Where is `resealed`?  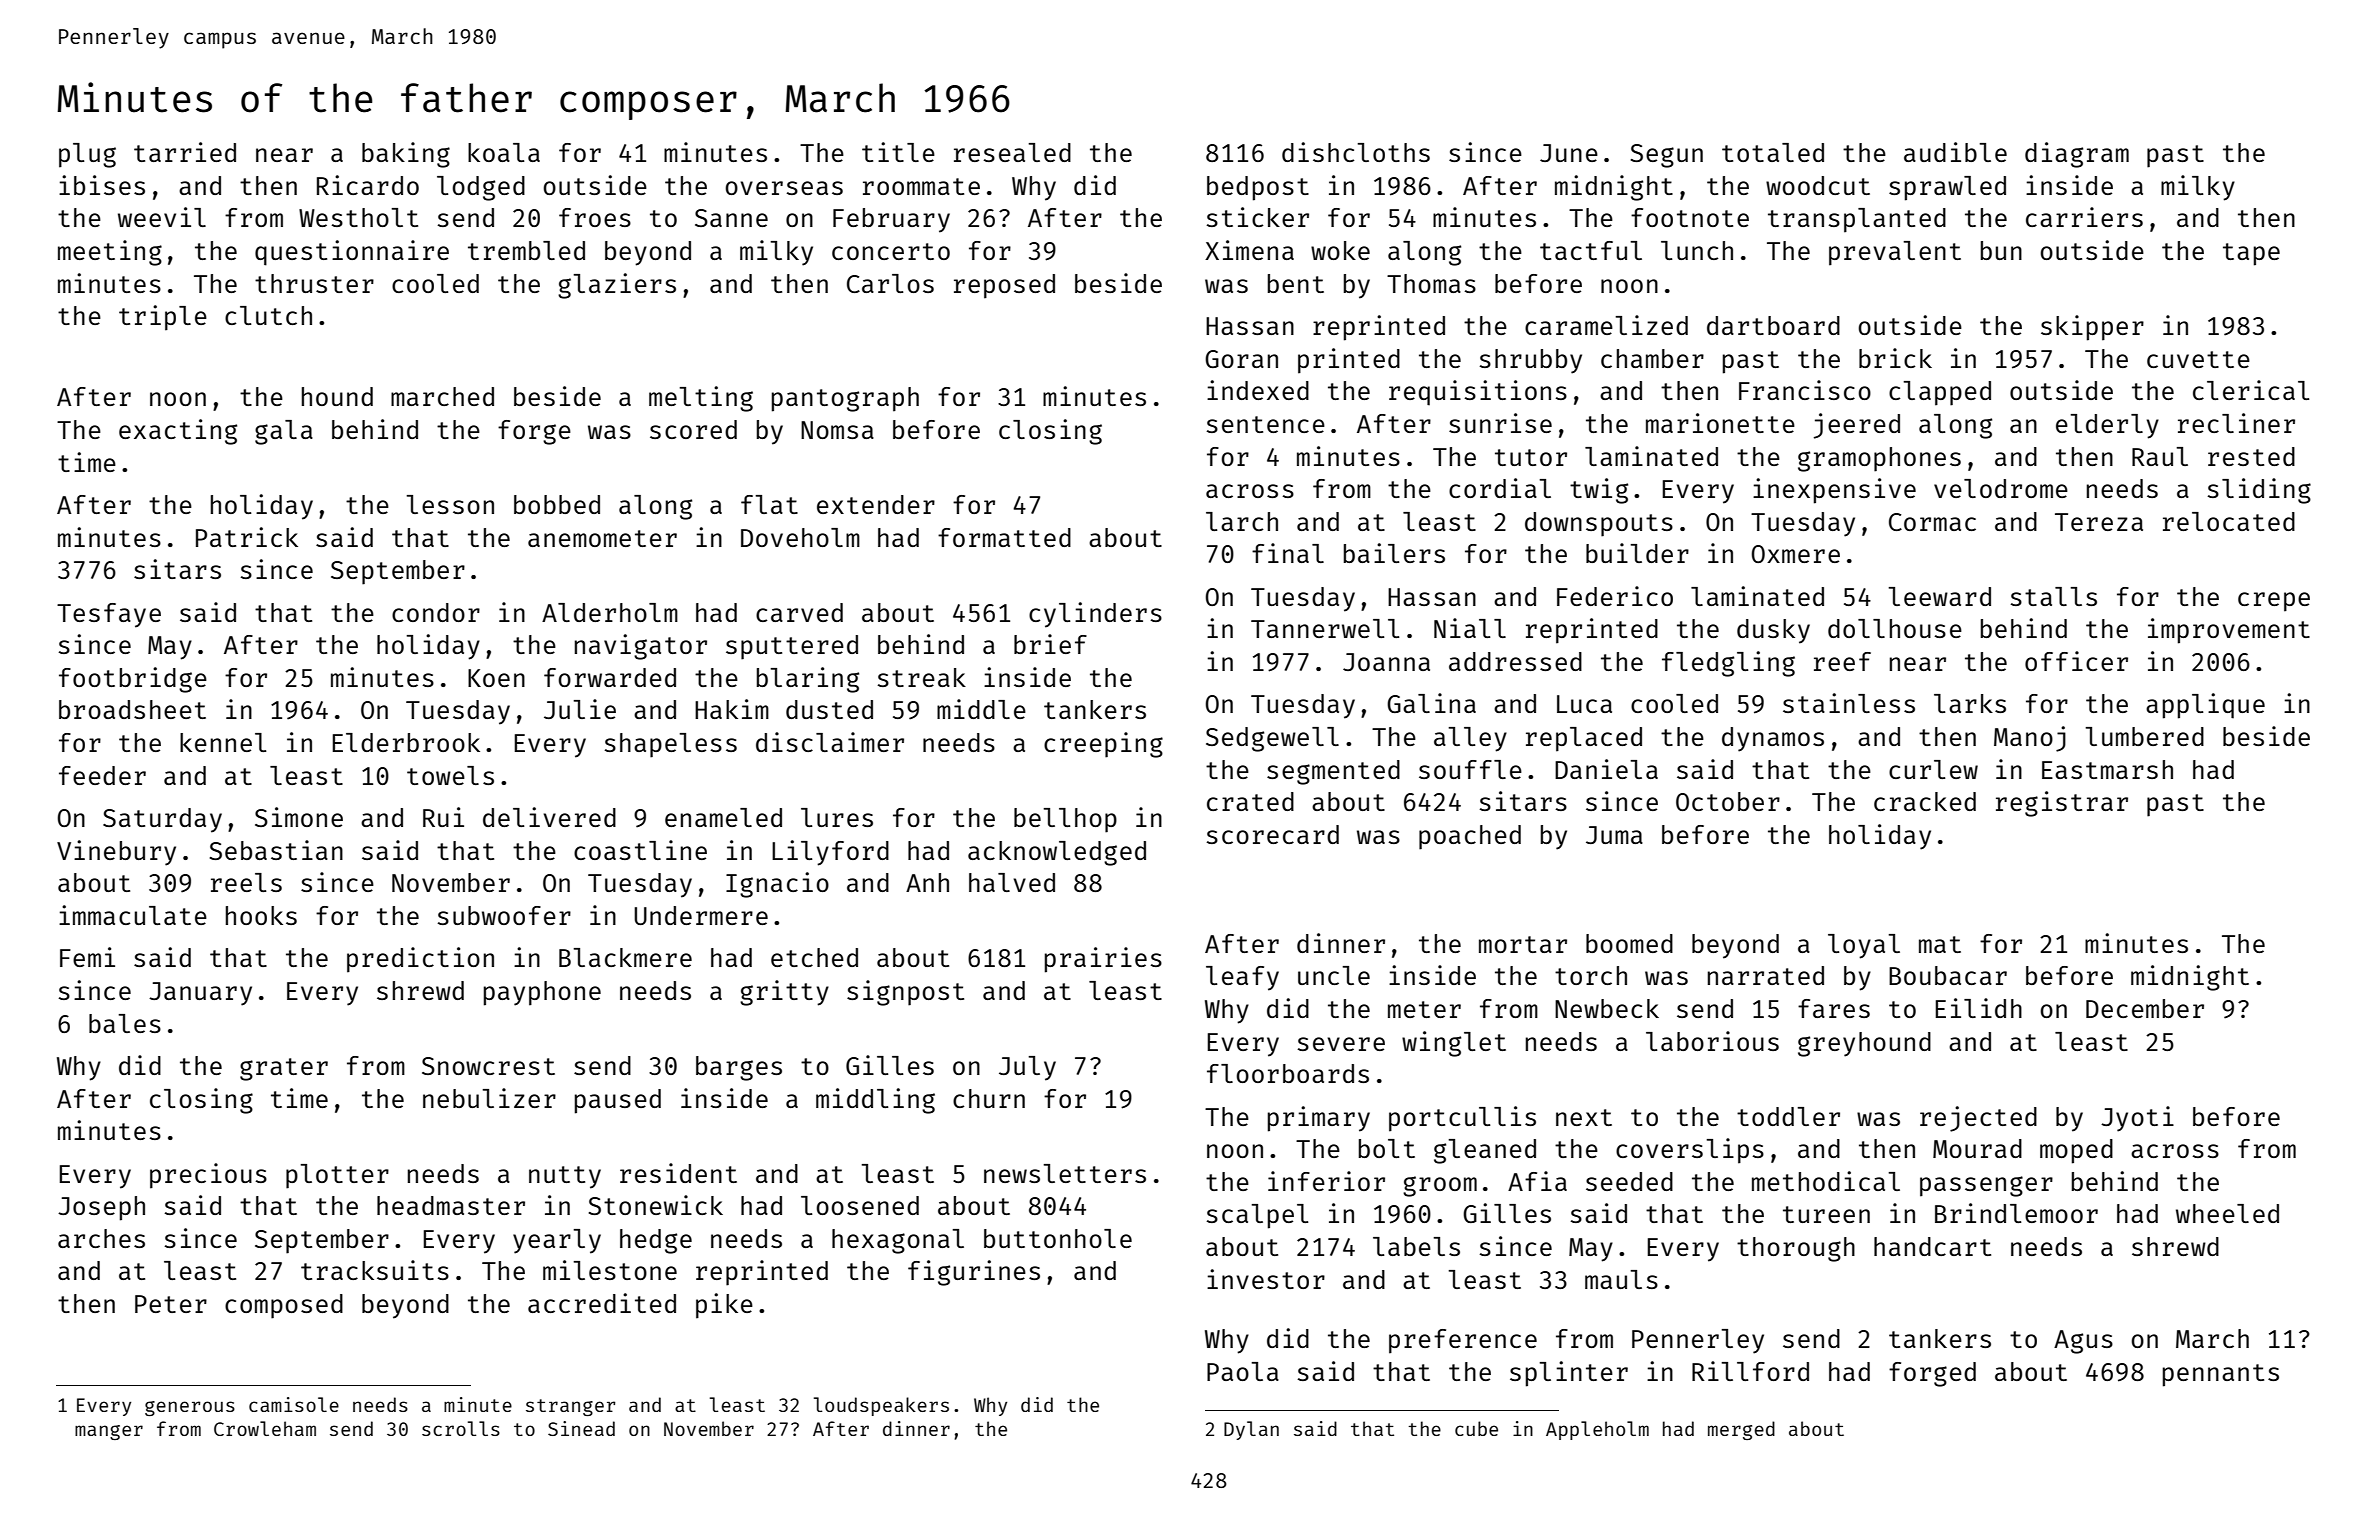 resealed is located at coordinates (1012, 152).
